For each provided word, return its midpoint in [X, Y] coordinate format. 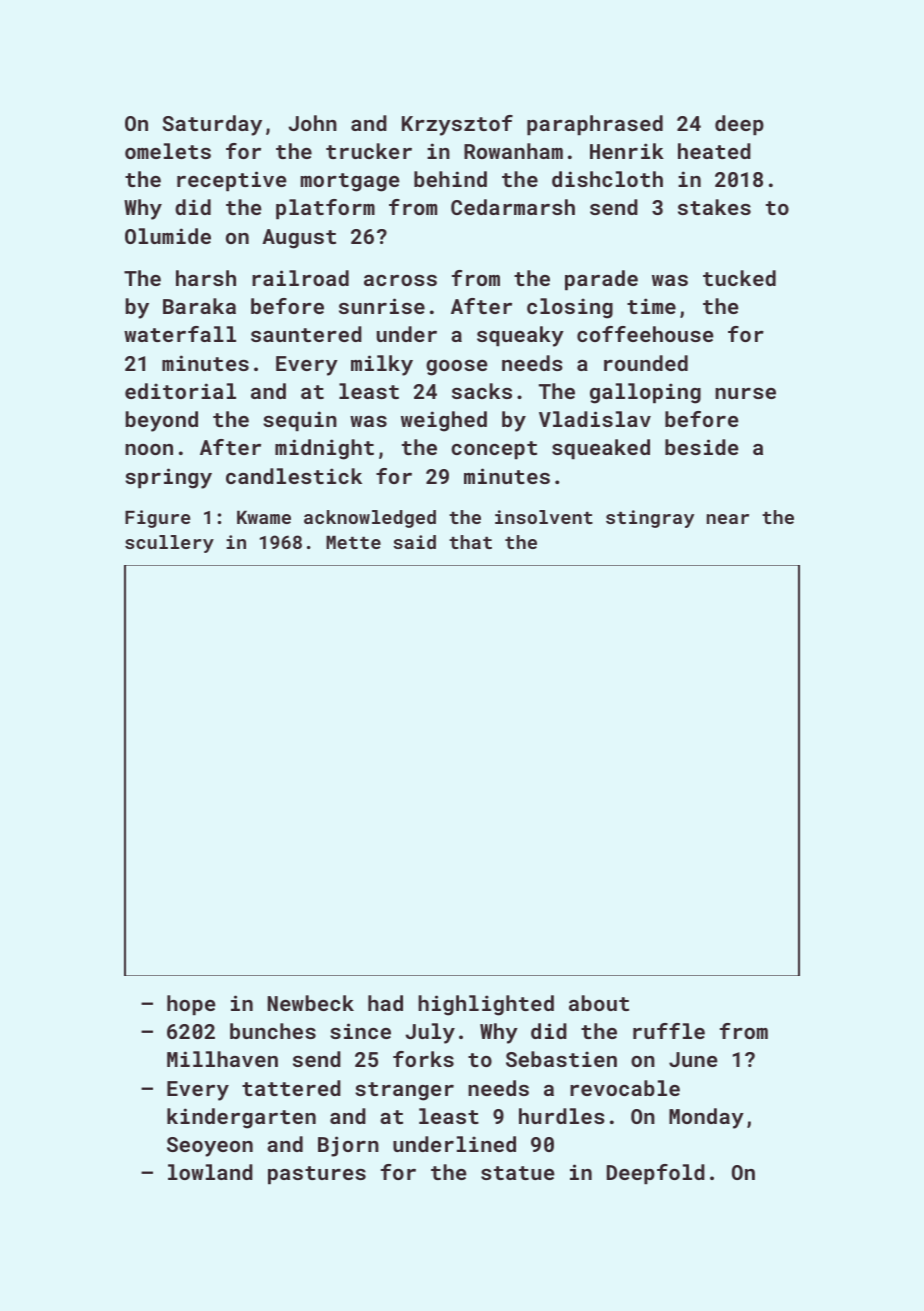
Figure [157, 519]
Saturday [212, 125]
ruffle [669, 1031]
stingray [650, 519]
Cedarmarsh [513, 207]
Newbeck [311, 1003]
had [385, 1003]
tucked [739, 278]
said [414, 542]
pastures [317, 1175]
